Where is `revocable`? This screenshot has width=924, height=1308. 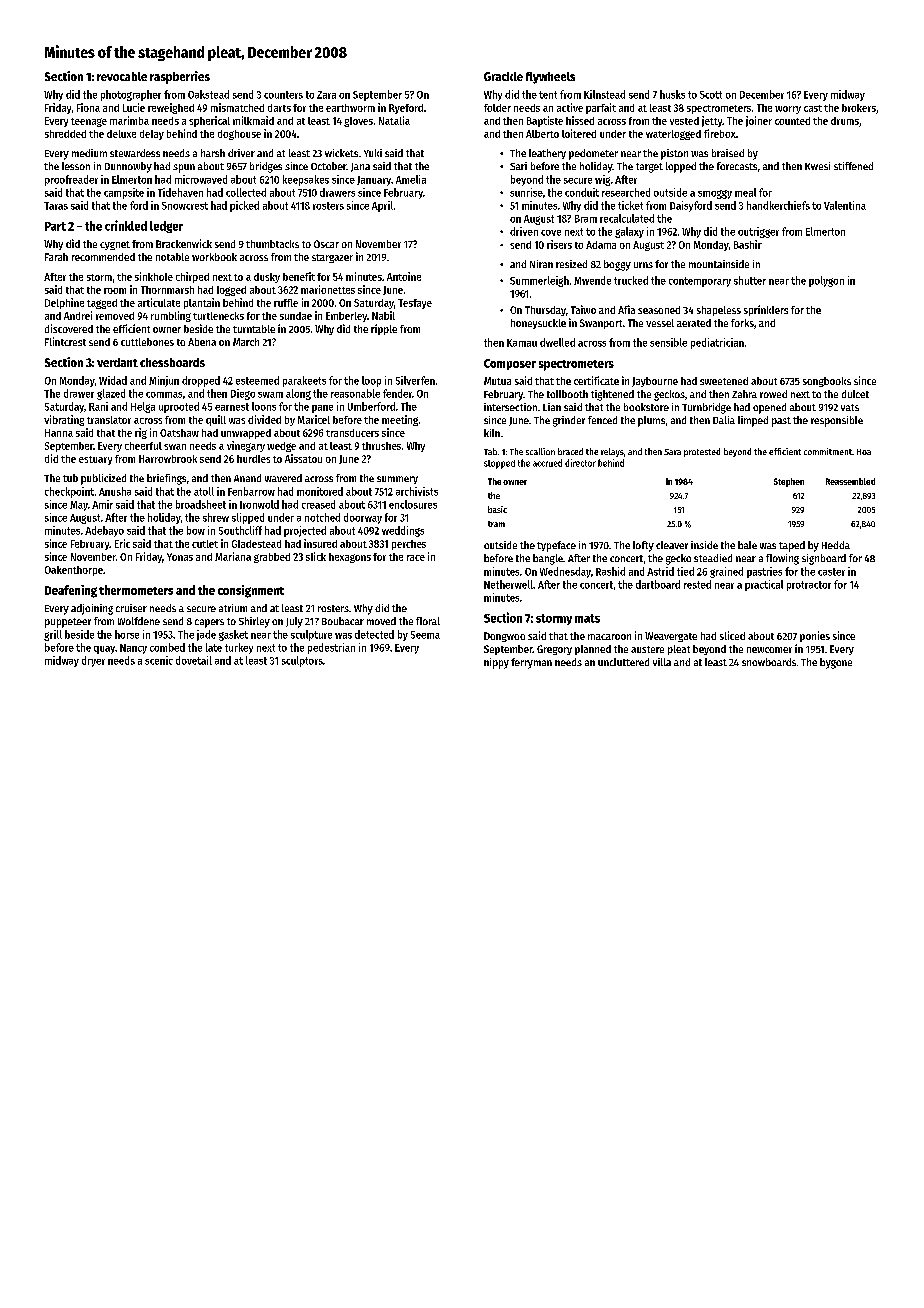 revocable is located at coordinates (122, 76).
